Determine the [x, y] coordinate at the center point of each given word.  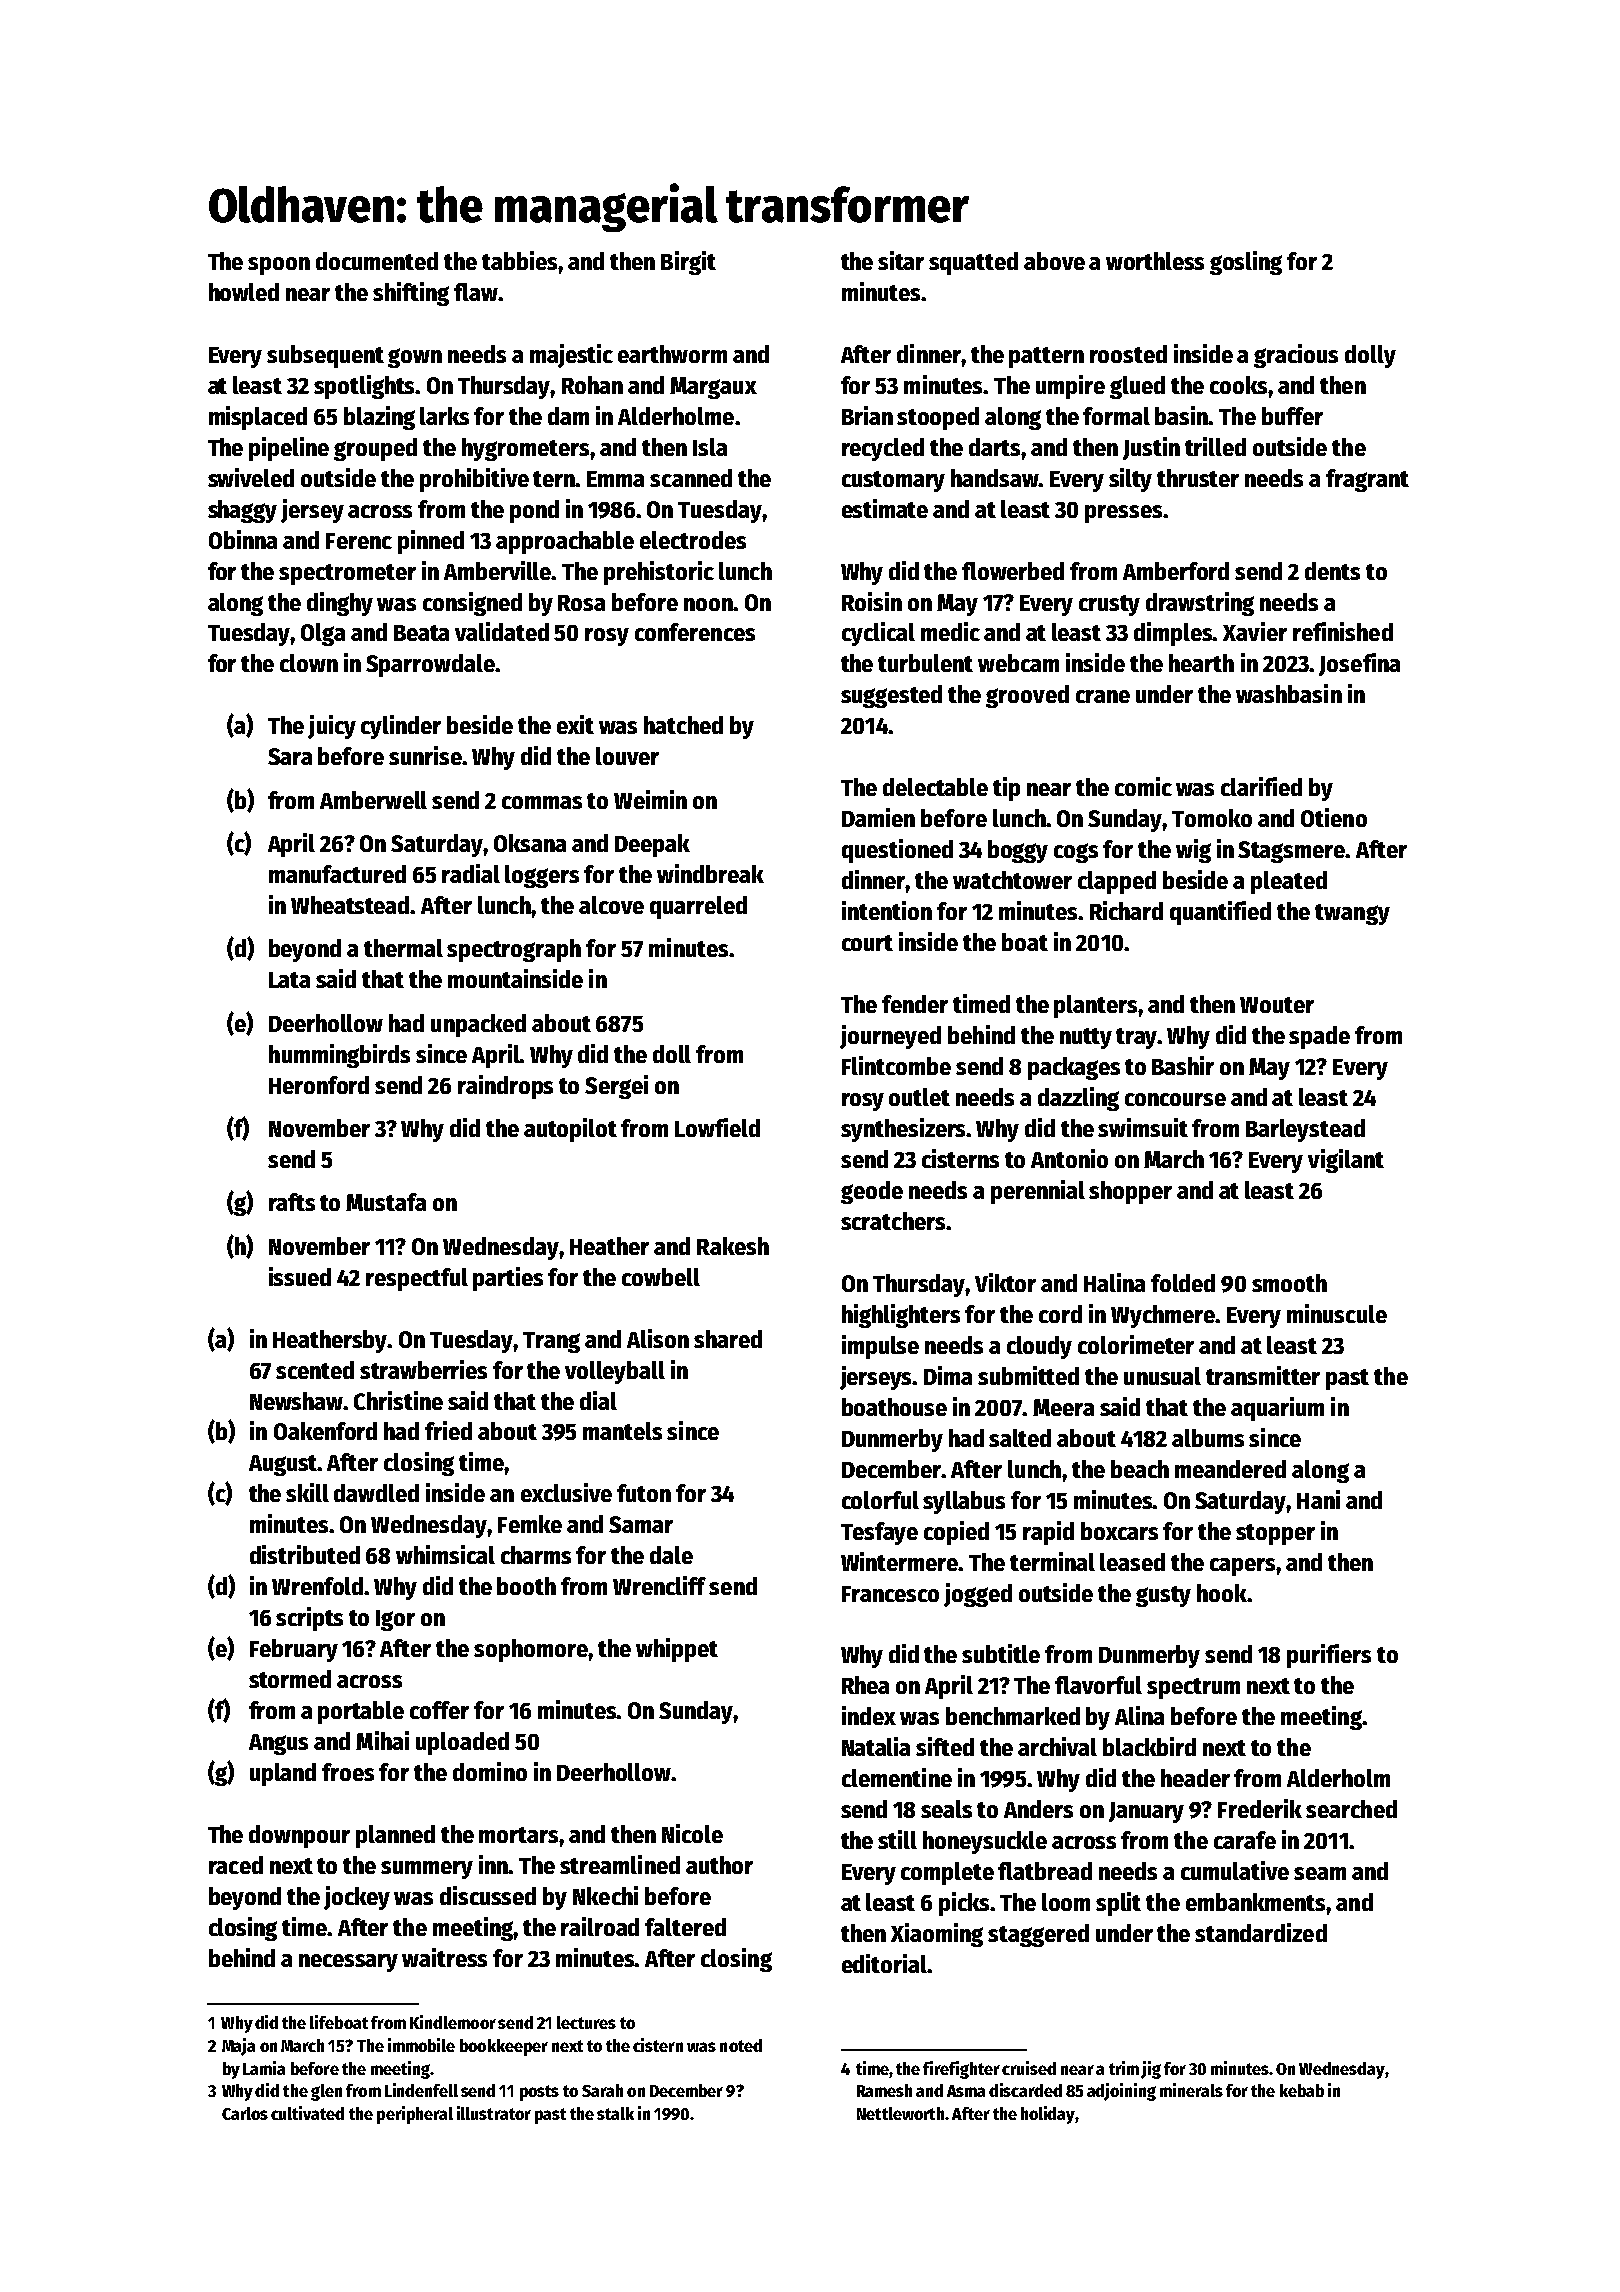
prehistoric [659, 573]
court [867, 943]
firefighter [961, 2070]
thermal [403, 948]
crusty [1109, 605]
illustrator [494, 2113]
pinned [431, 542]
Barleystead [1305, 1130]
